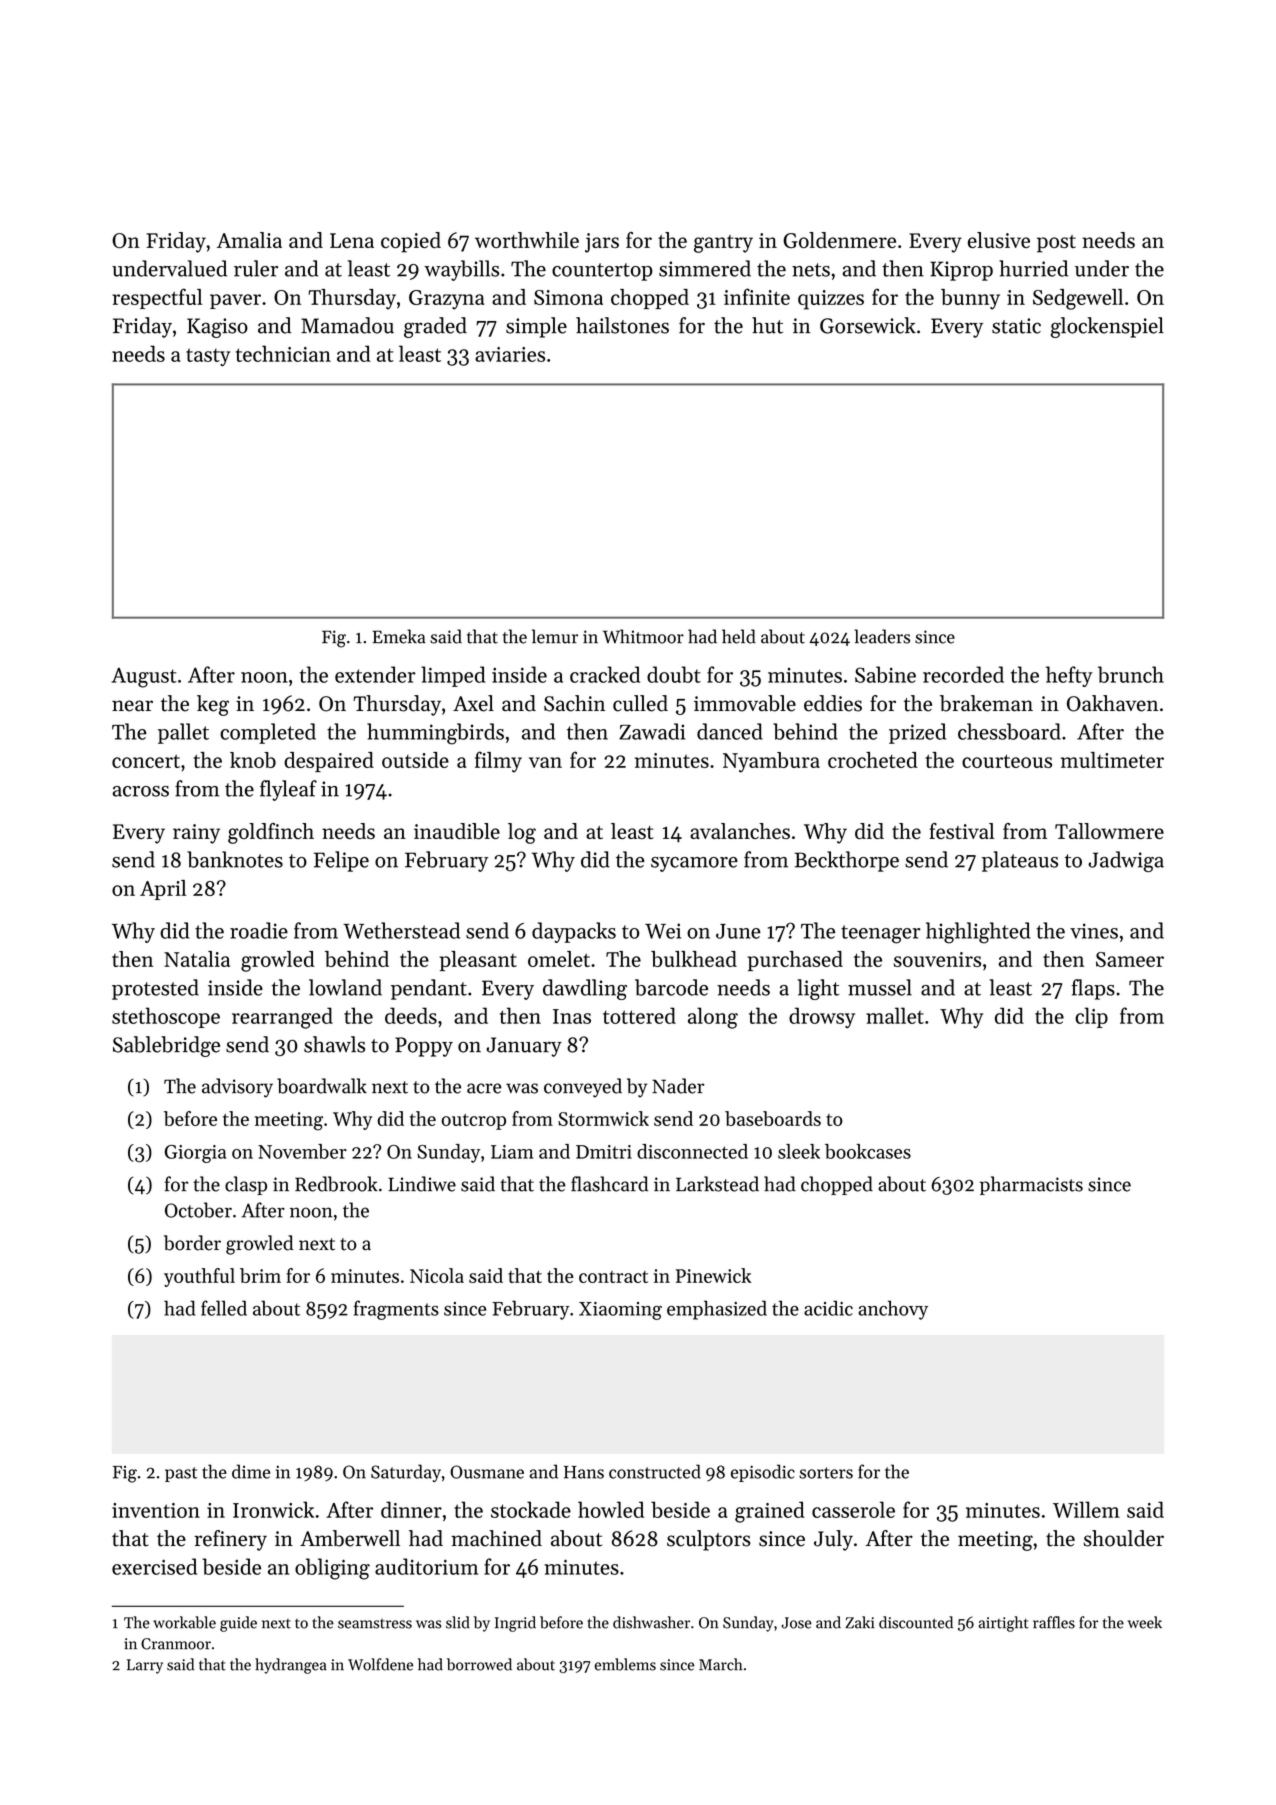 The image size is (1276, 1805). Describe the element at coordinates (999, 240) in the image. I see `elusive` at that location.
